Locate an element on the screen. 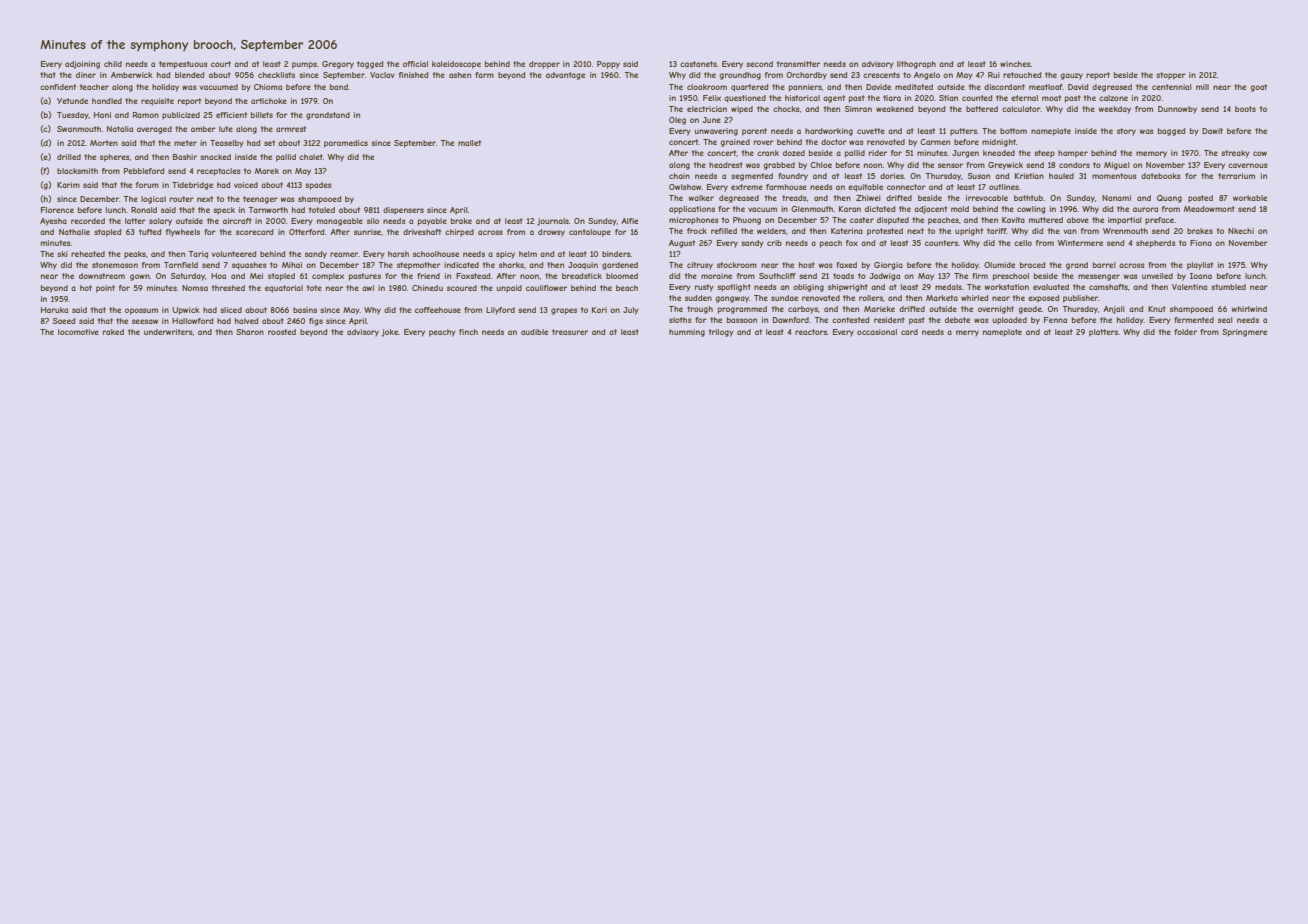  payable is located at coordinates (432, 222).
